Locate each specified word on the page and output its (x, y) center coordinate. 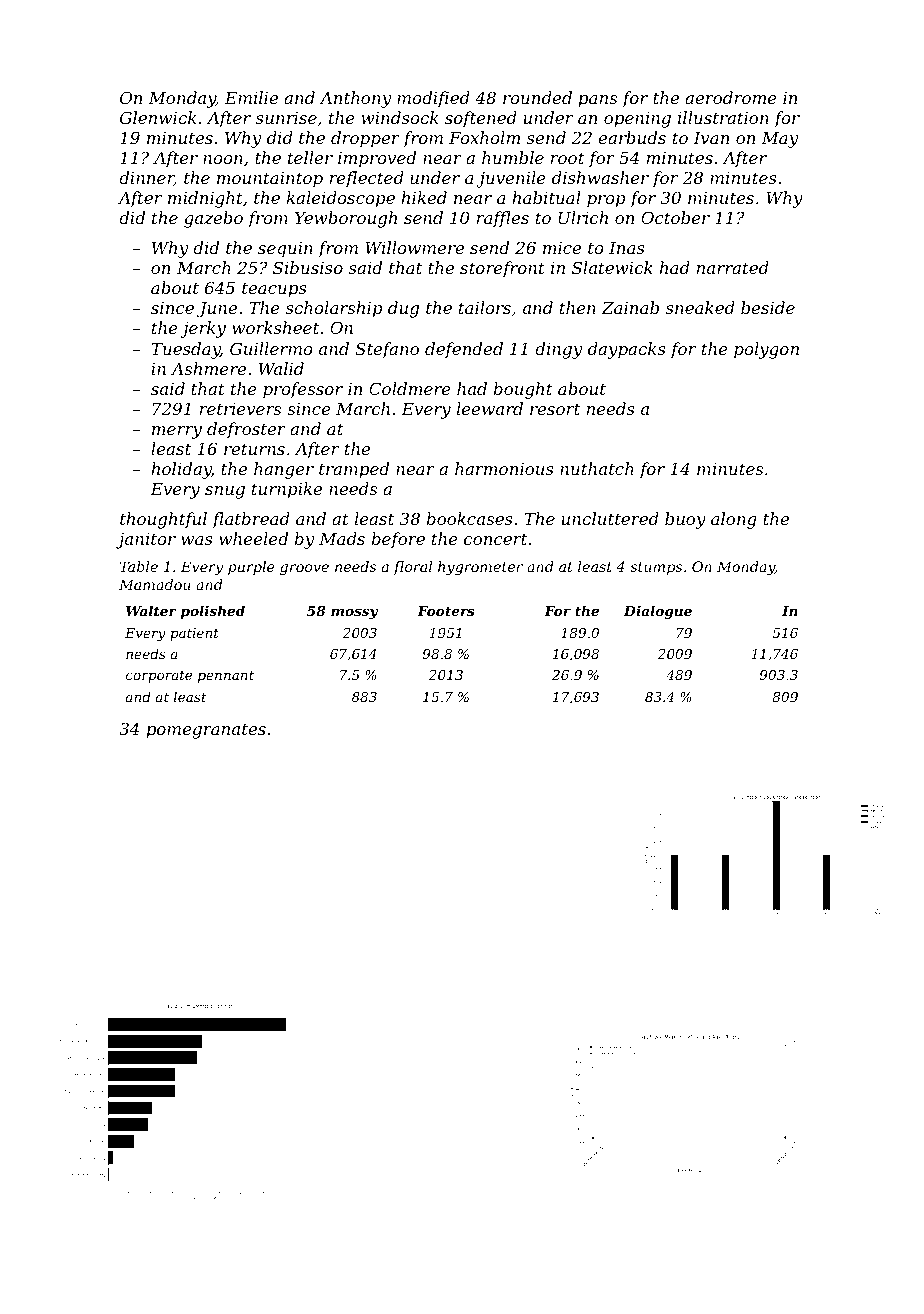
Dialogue (658, 612)
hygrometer (480, 568)
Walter (151, 610)
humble (513, 157)
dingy (558, 350)
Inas (627, 248)
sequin (285, 250)
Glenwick (158, 117)
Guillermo (271, 348)
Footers (446, 611)
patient (194, 634)
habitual (546, 197)
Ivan (711, 138)
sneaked (700, 307)
